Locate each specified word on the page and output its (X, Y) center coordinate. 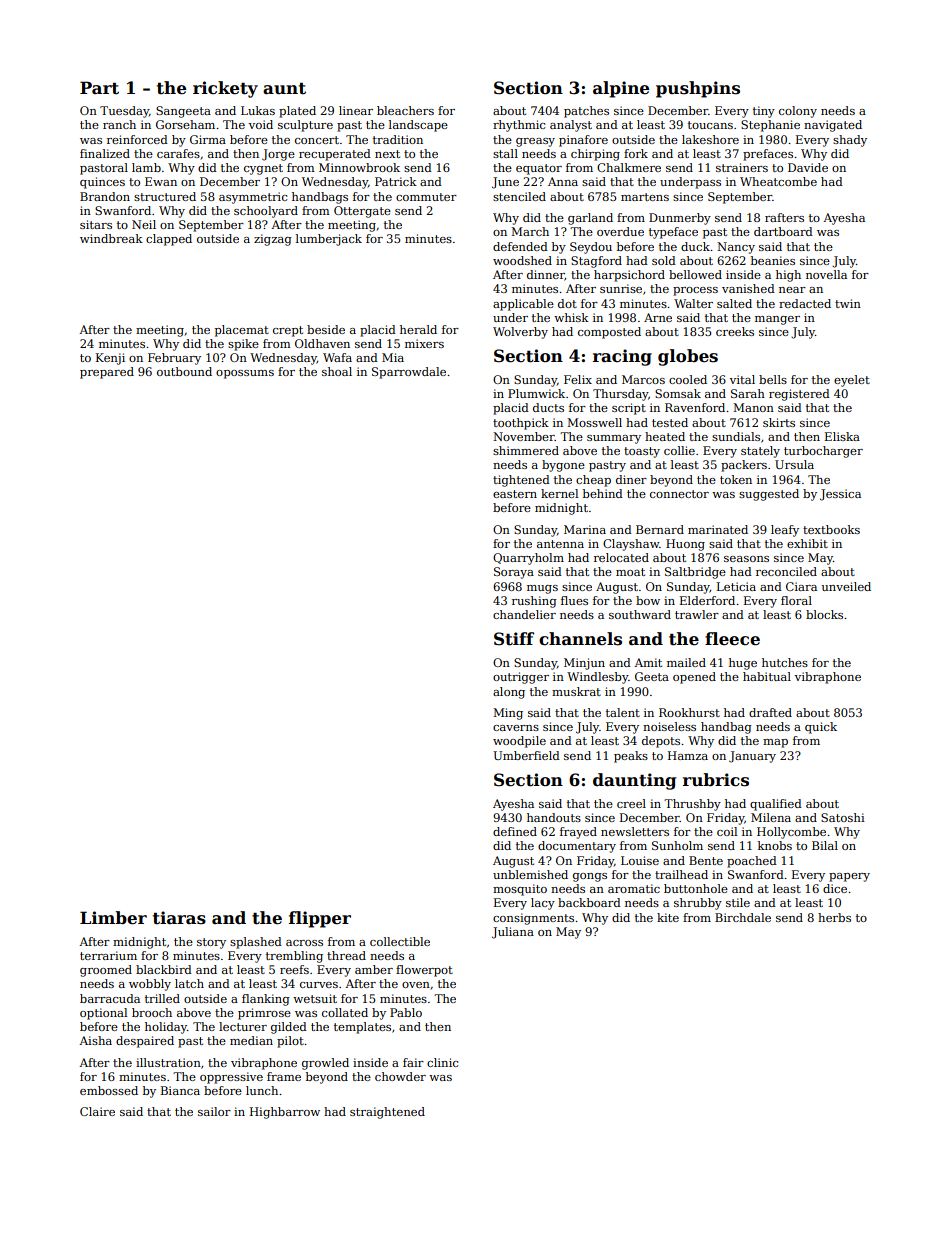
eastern (515, 494)
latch (189, 983)
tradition (398, 139)
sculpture (305, 126)
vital (742, 379)
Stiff (514, 639)
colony (798, 112)
